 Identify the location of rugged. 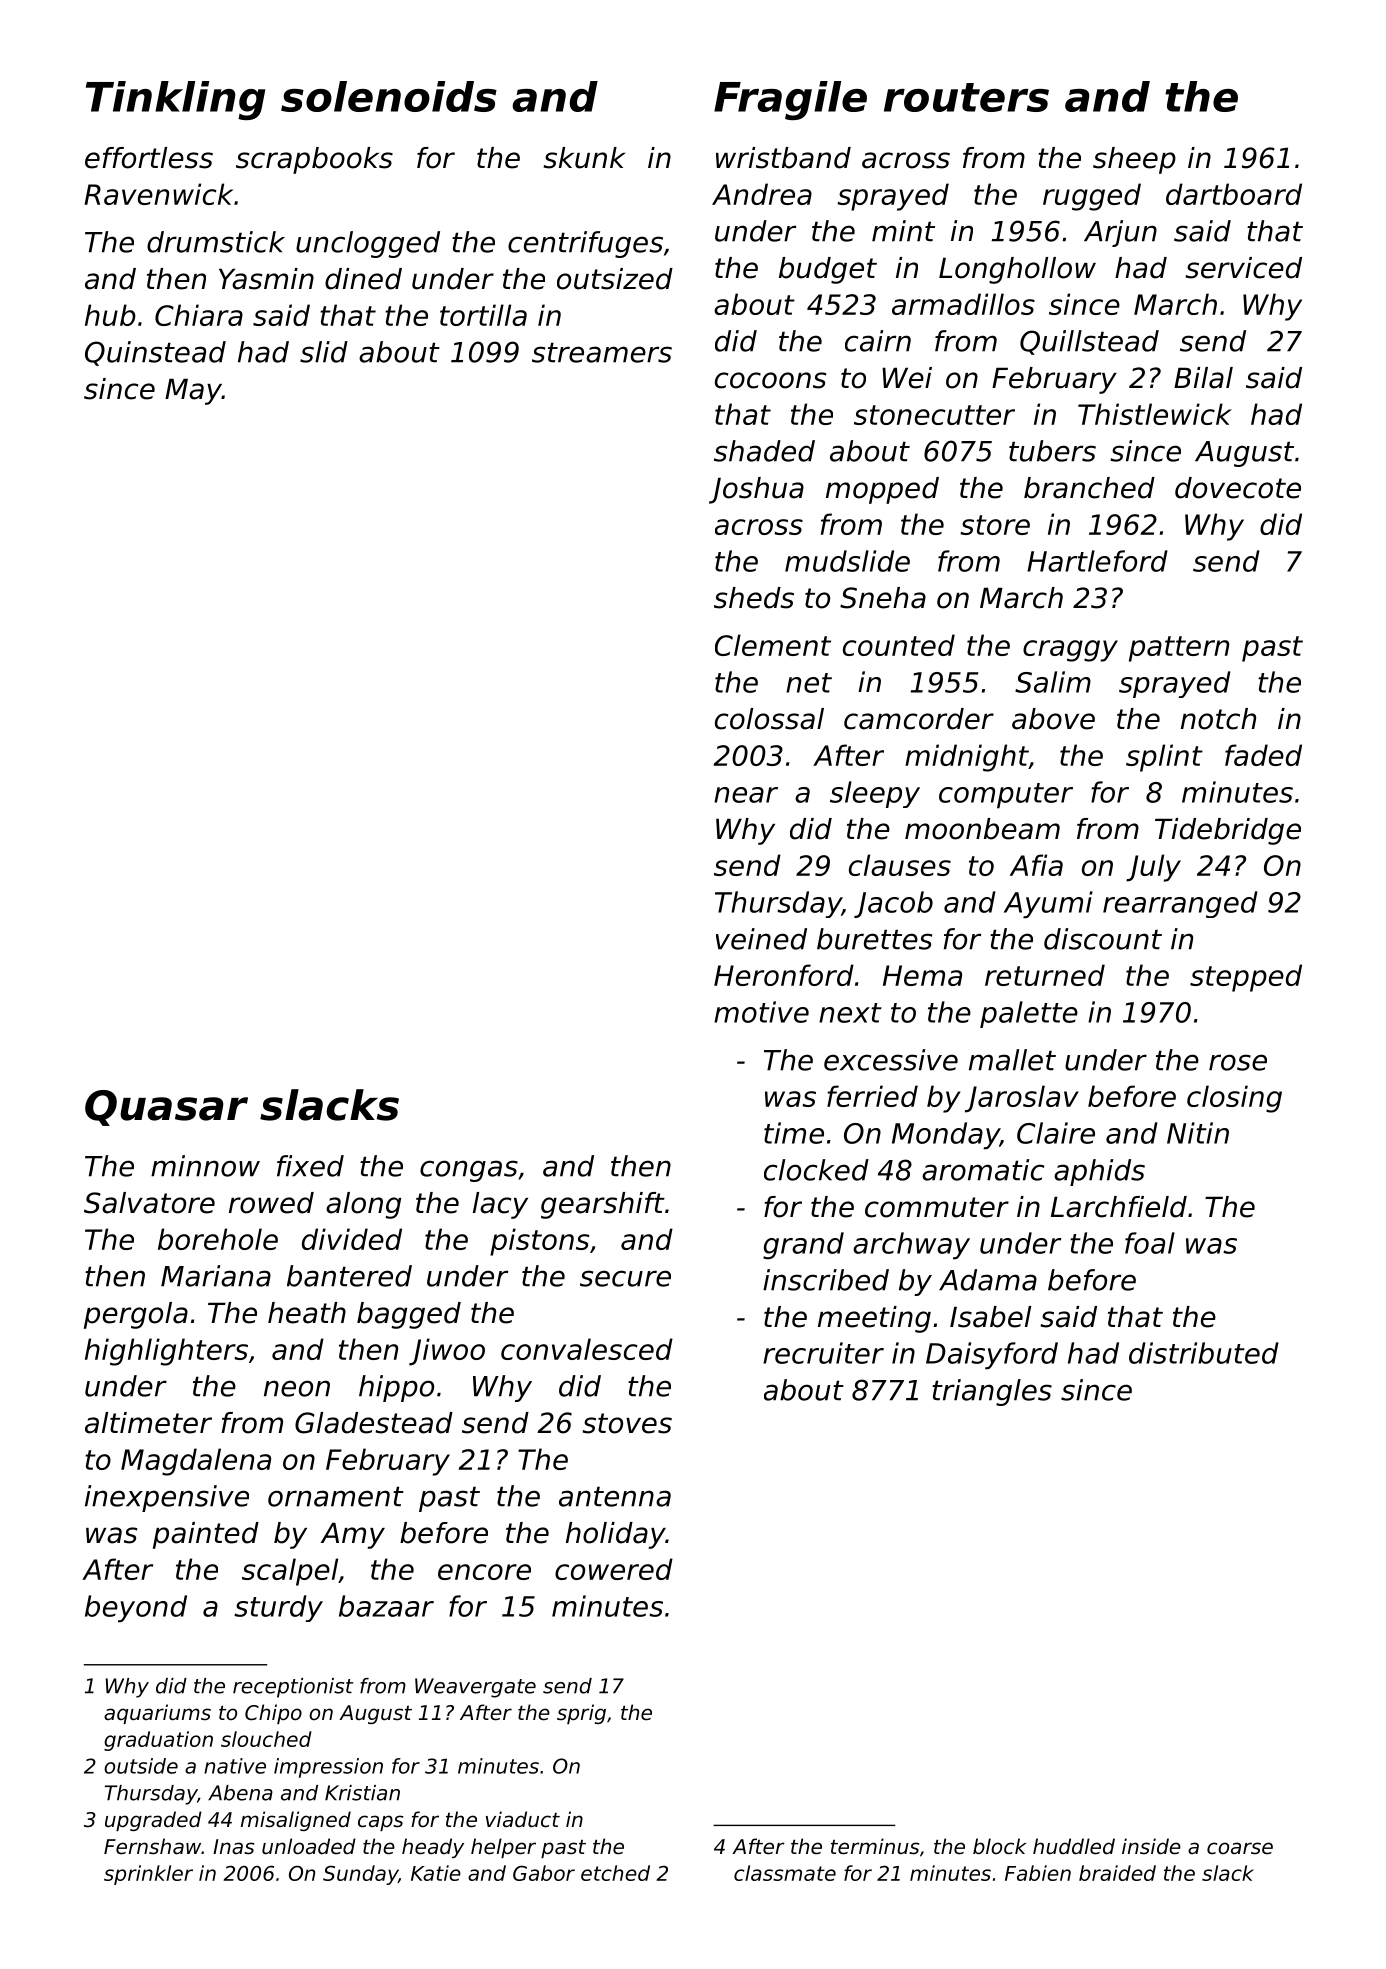
(1092, 197).
